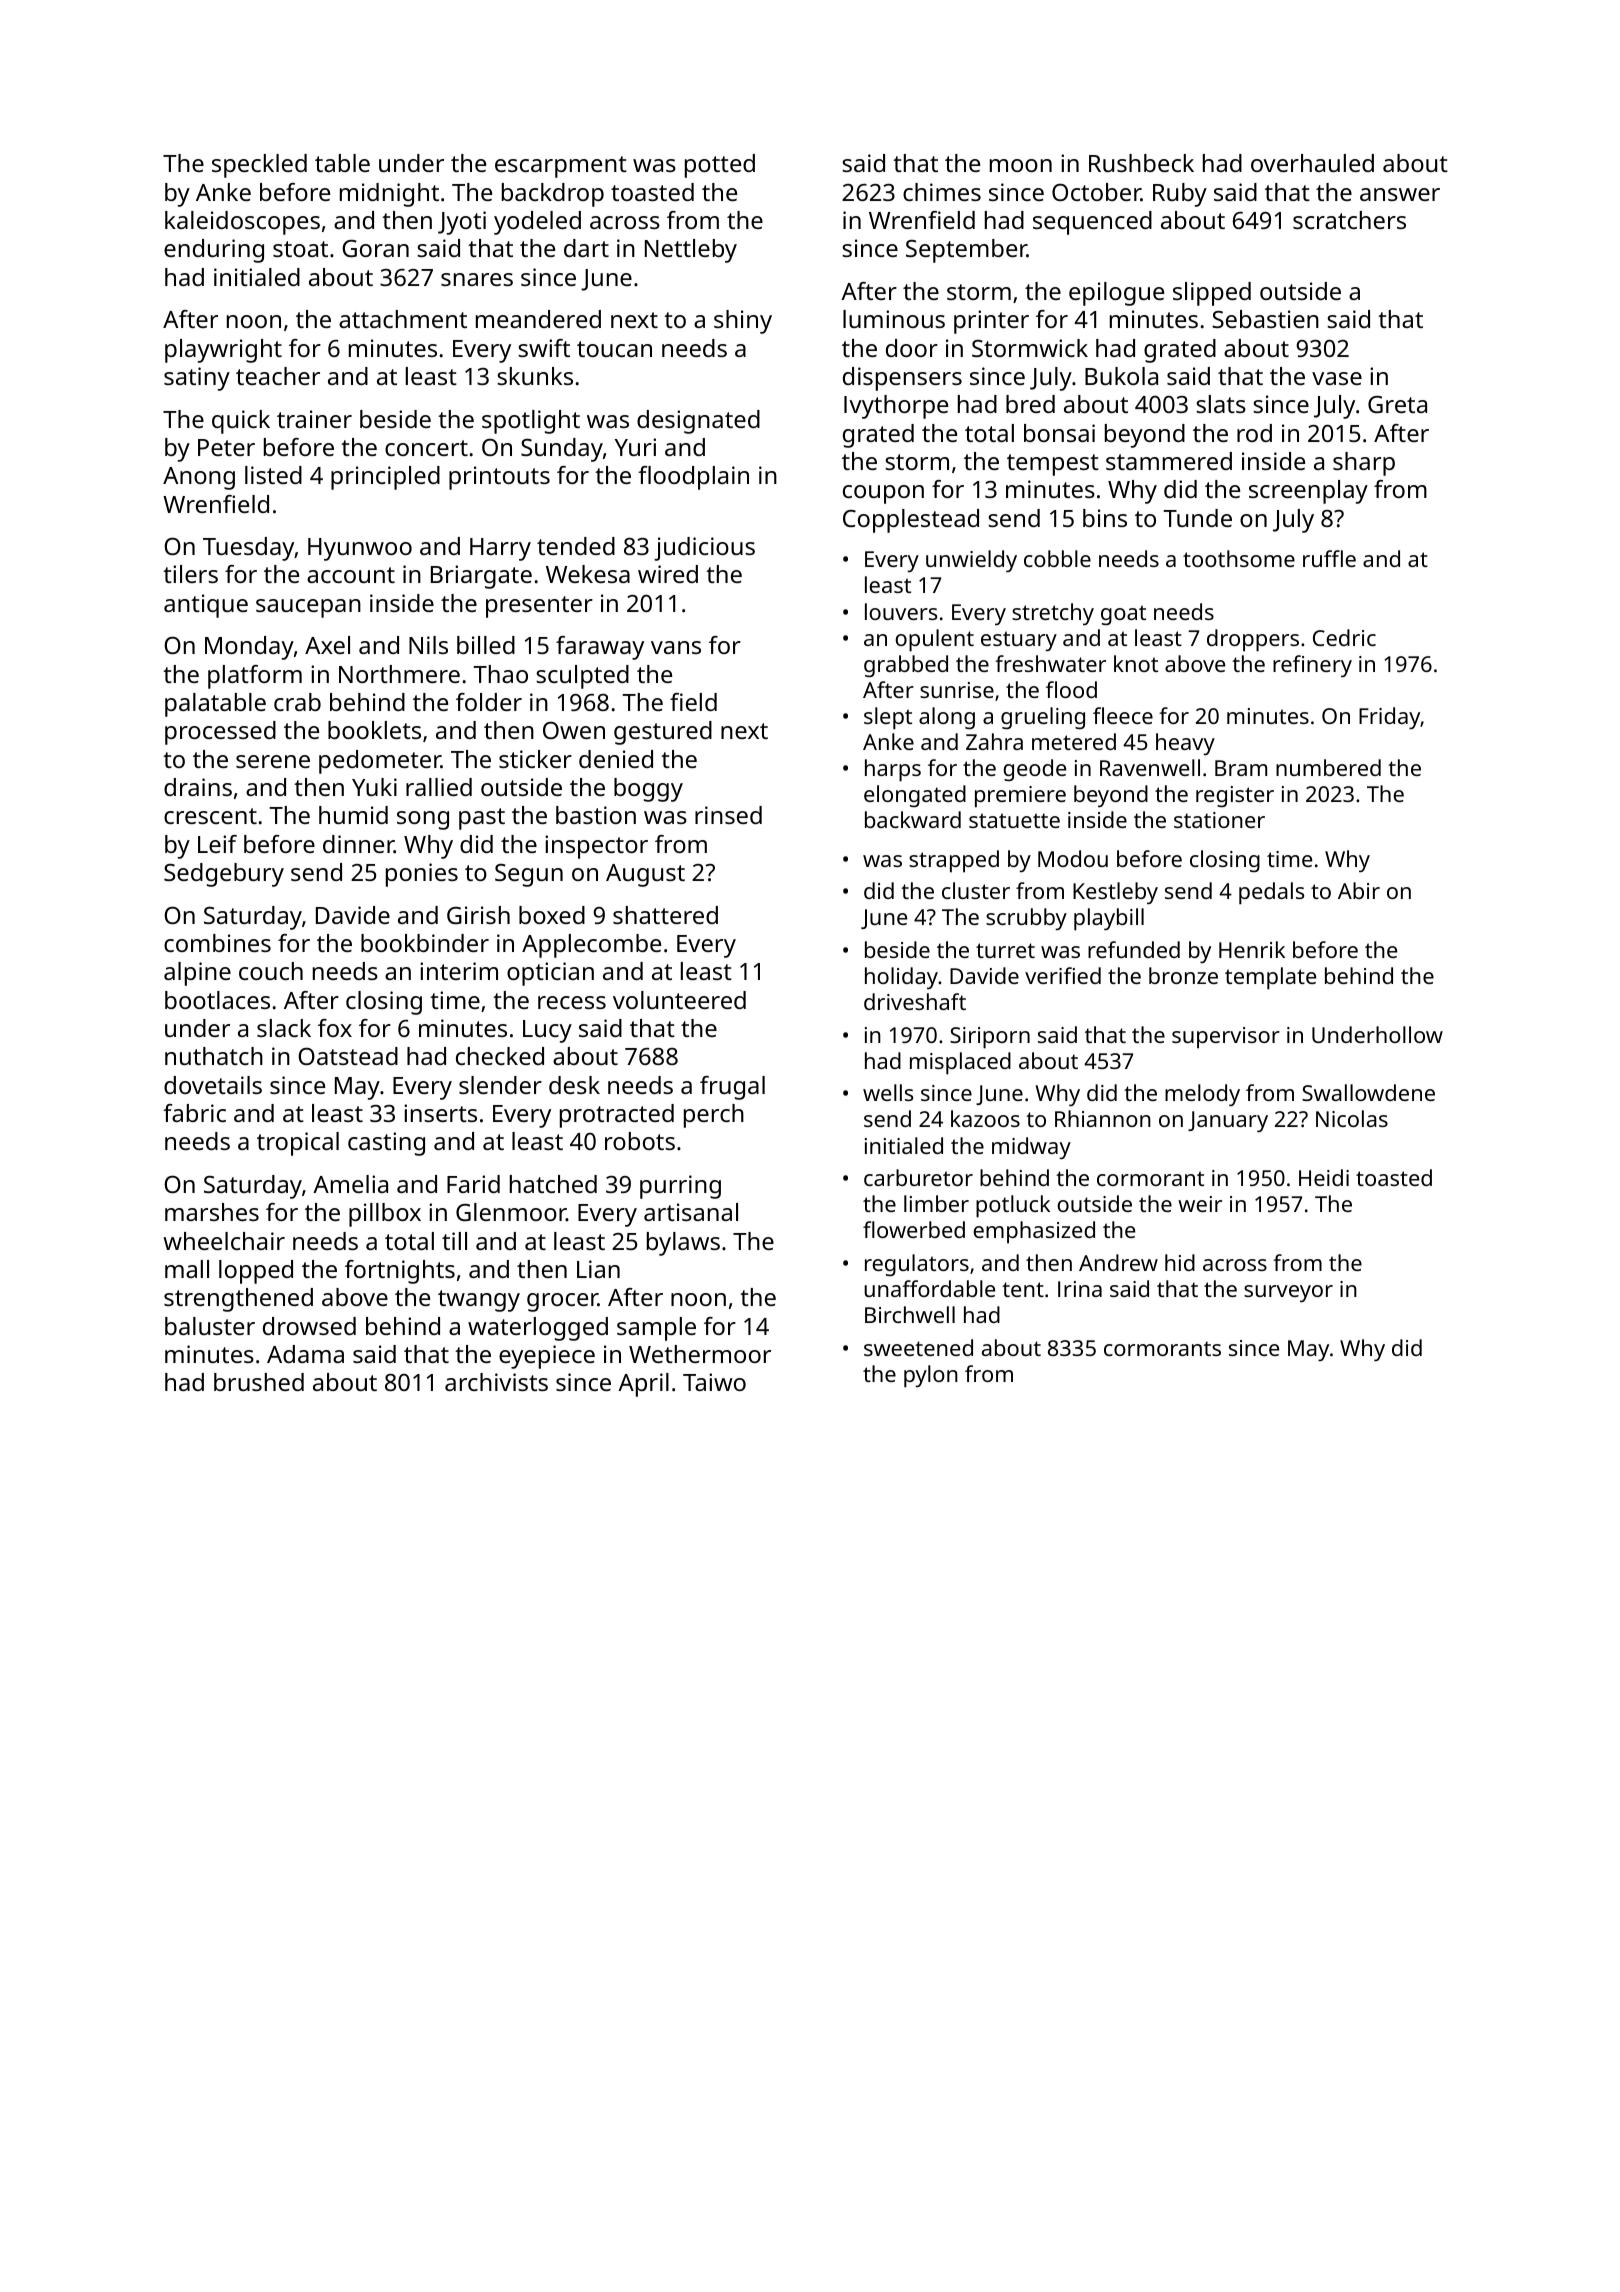 The width and height of the page is (1620, 2292). I want to click on turret, so click(1005, 950).
